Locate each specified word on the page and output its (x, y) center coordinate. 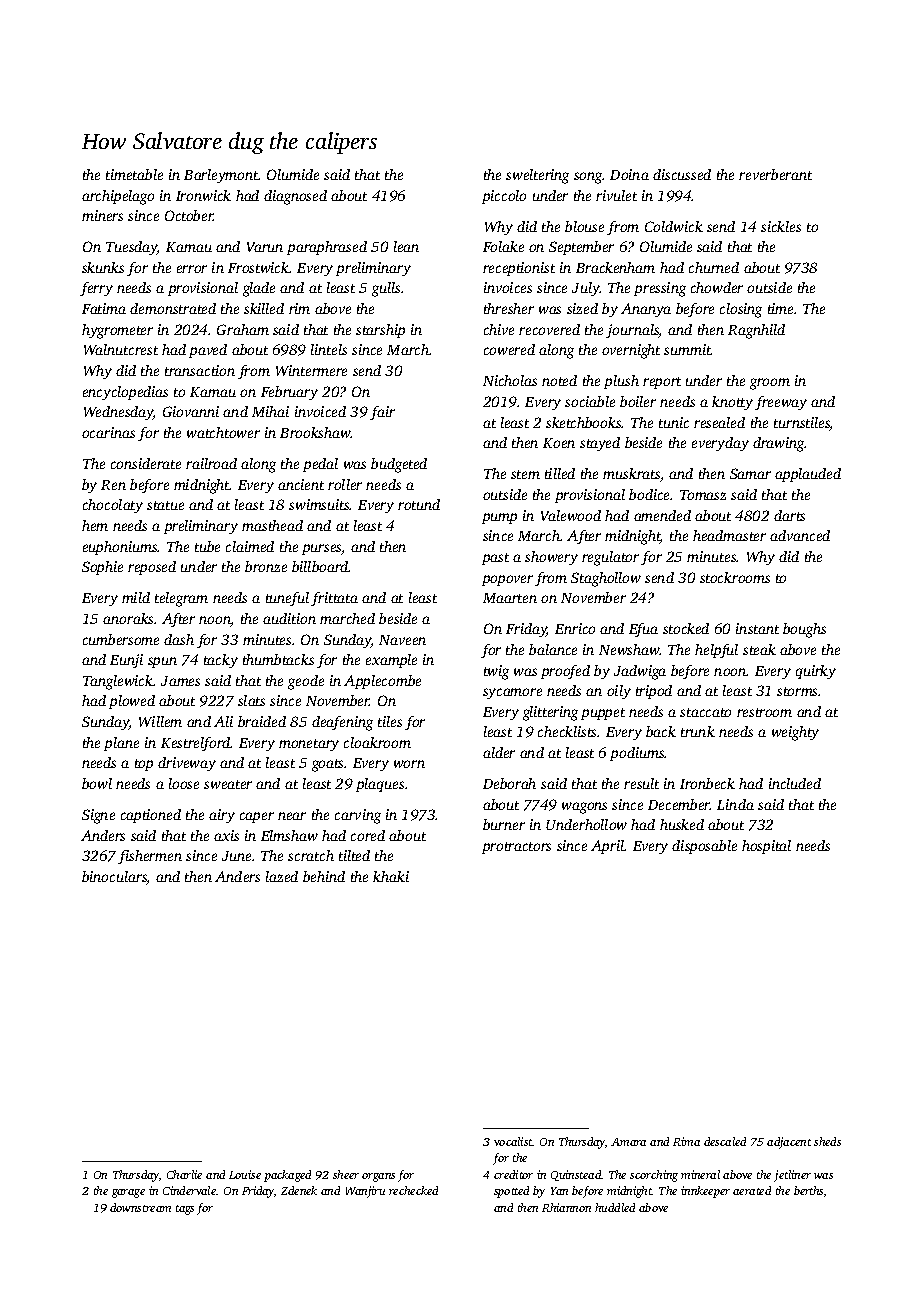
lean (406, 246)
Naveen (402, 640)
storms (798, 691)
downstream (140, 1207)
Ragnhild (756, 331)
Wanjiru (365, 1192)
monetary (309, 745)
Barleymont (221, 176)
